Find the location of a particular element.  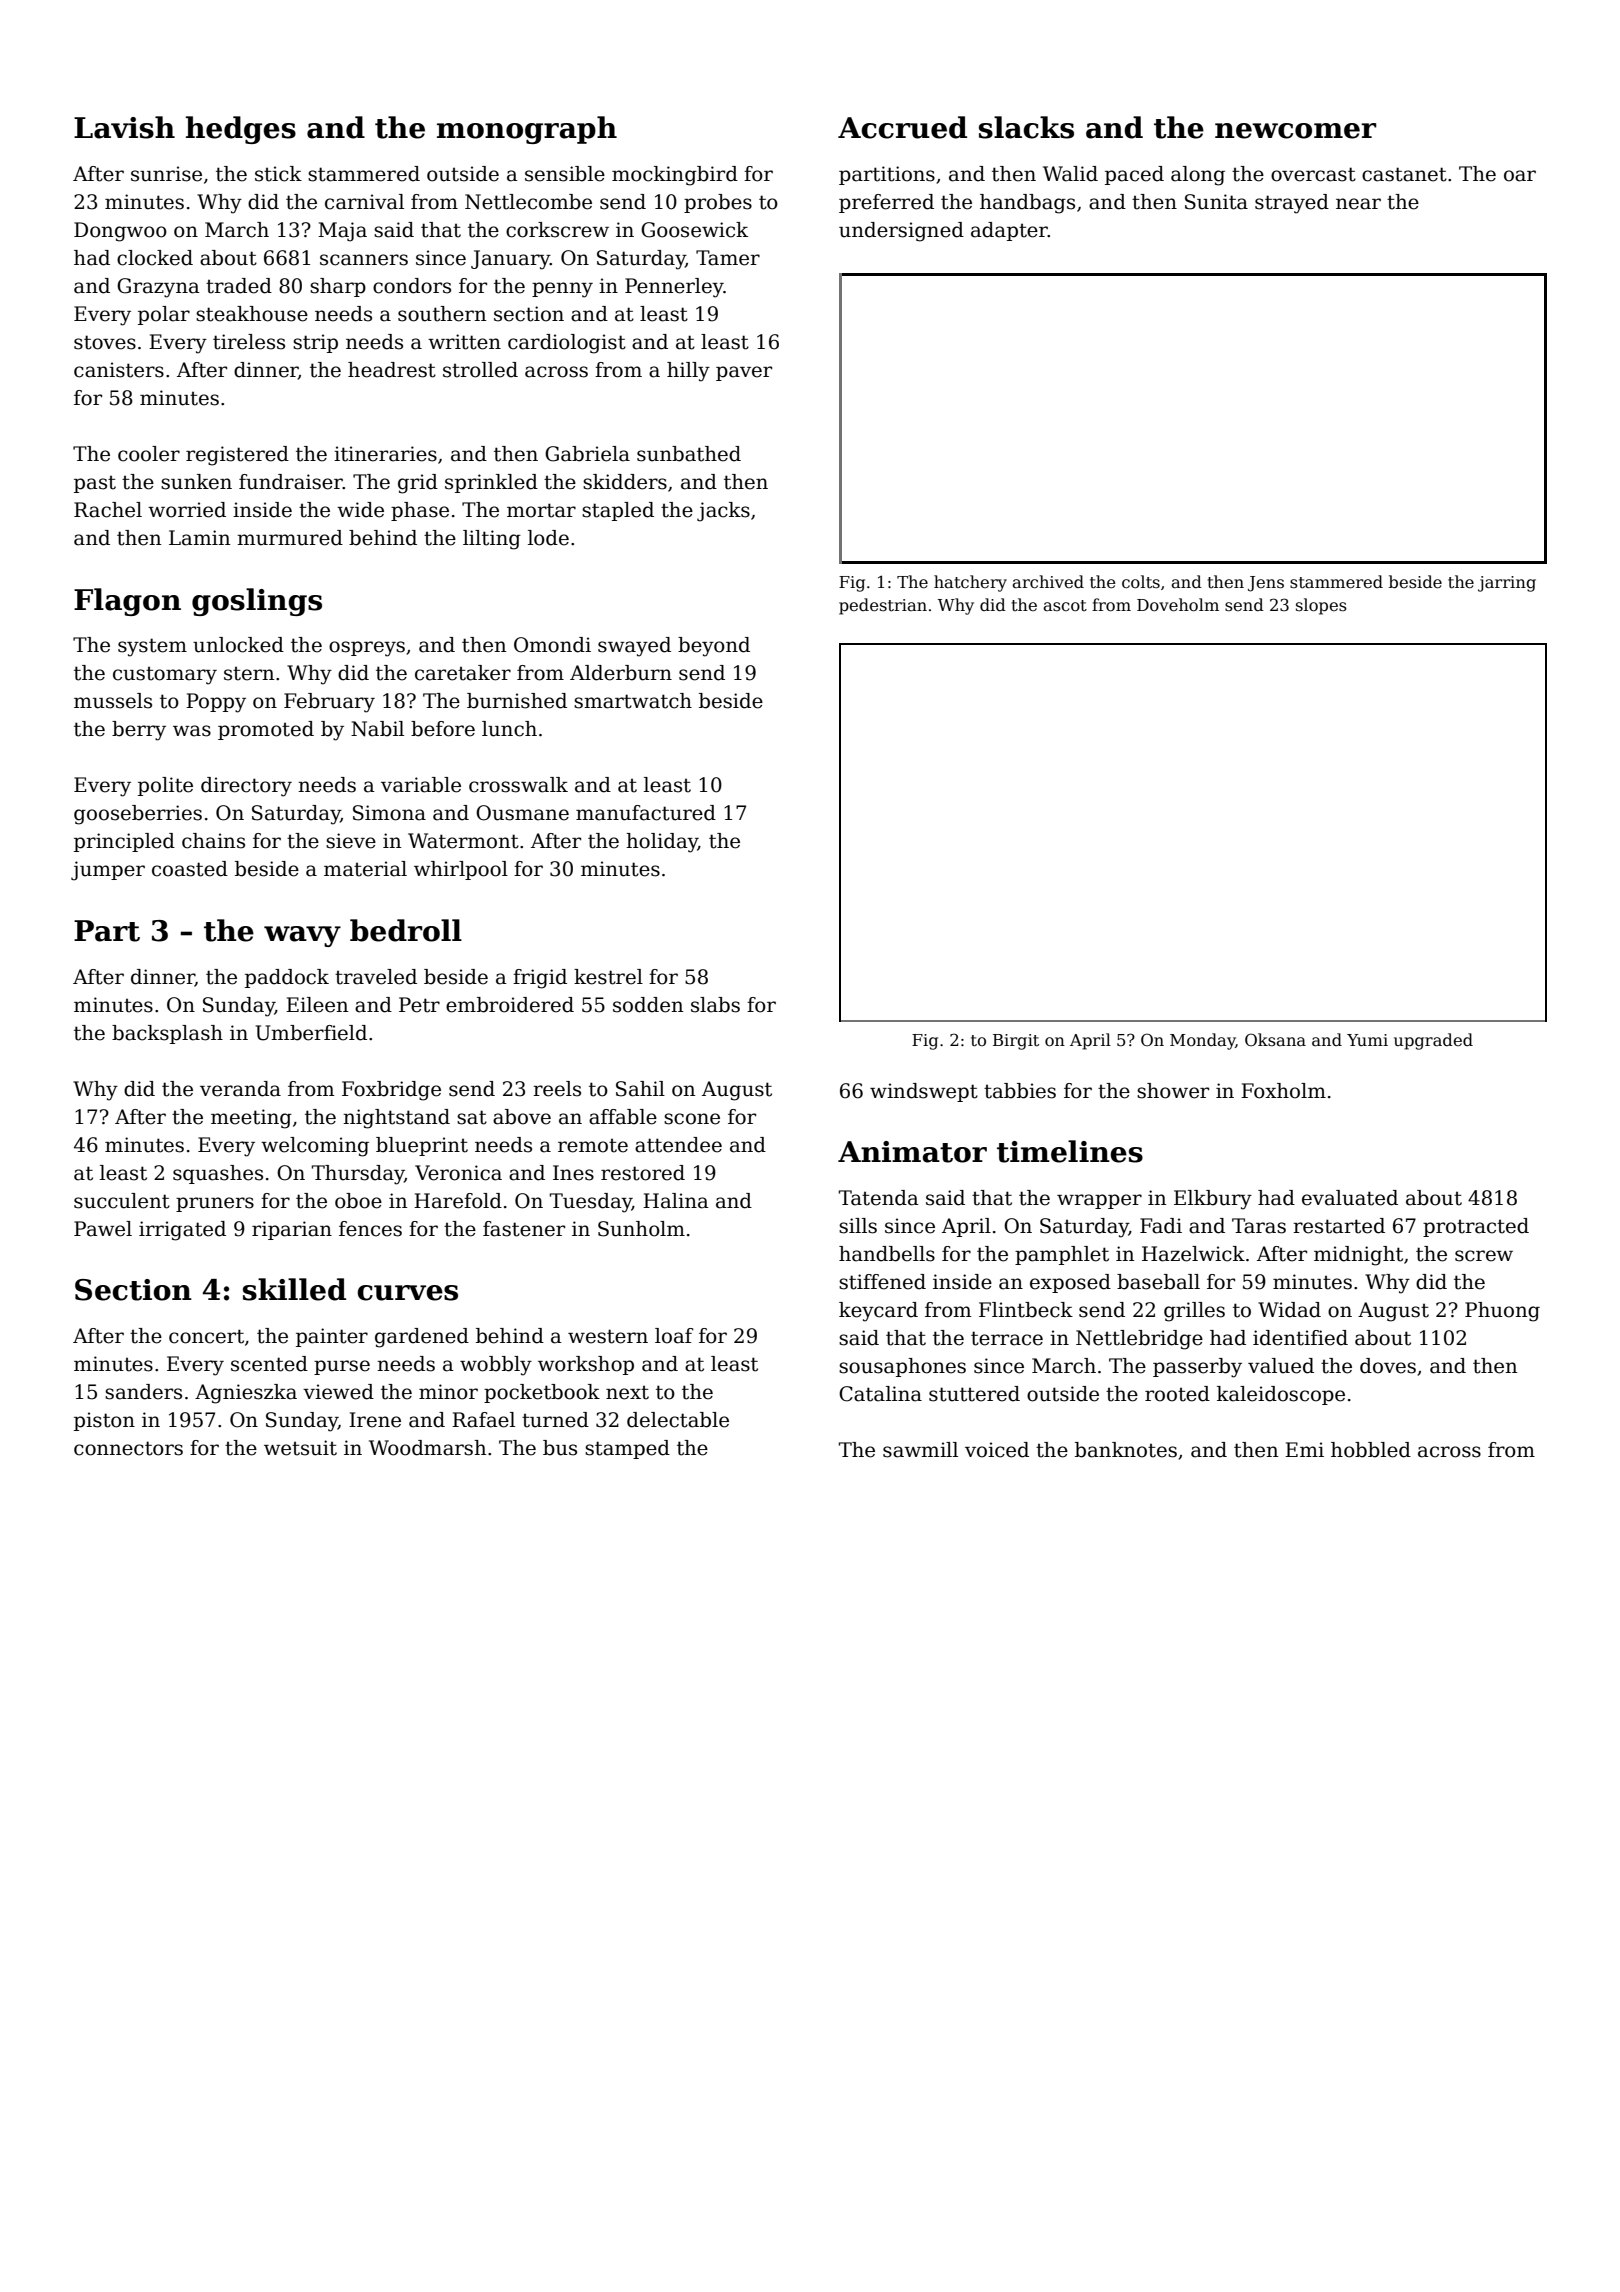

upgraded is located at coordinates (1433, 1041).
